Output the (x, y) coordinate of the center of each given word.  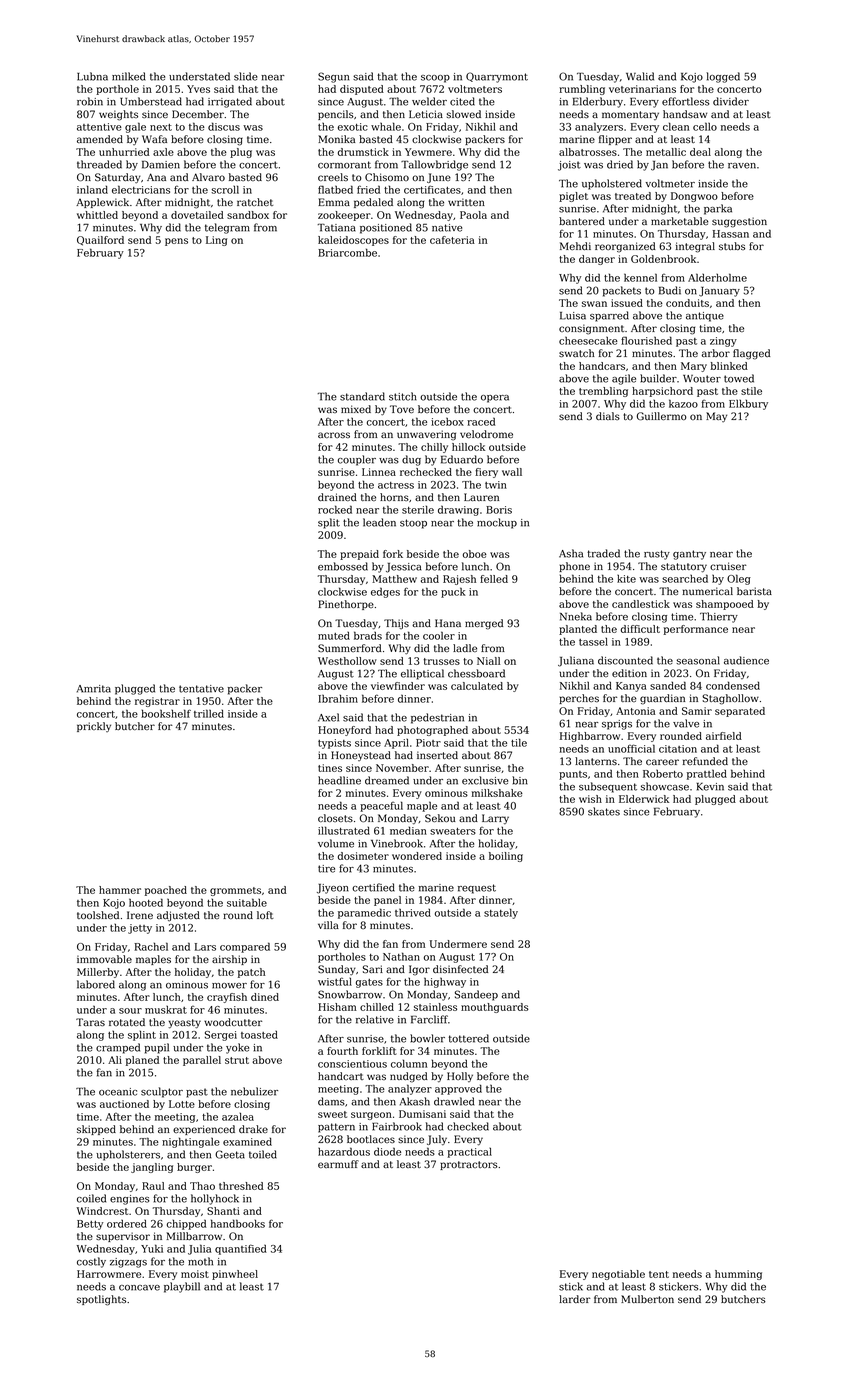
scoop (435, 79)
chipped (186, 1224)
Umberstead (151, 101)
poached (166, 891)
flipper (615, 140)
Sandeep (476, 995)
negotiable (618, 1275)
